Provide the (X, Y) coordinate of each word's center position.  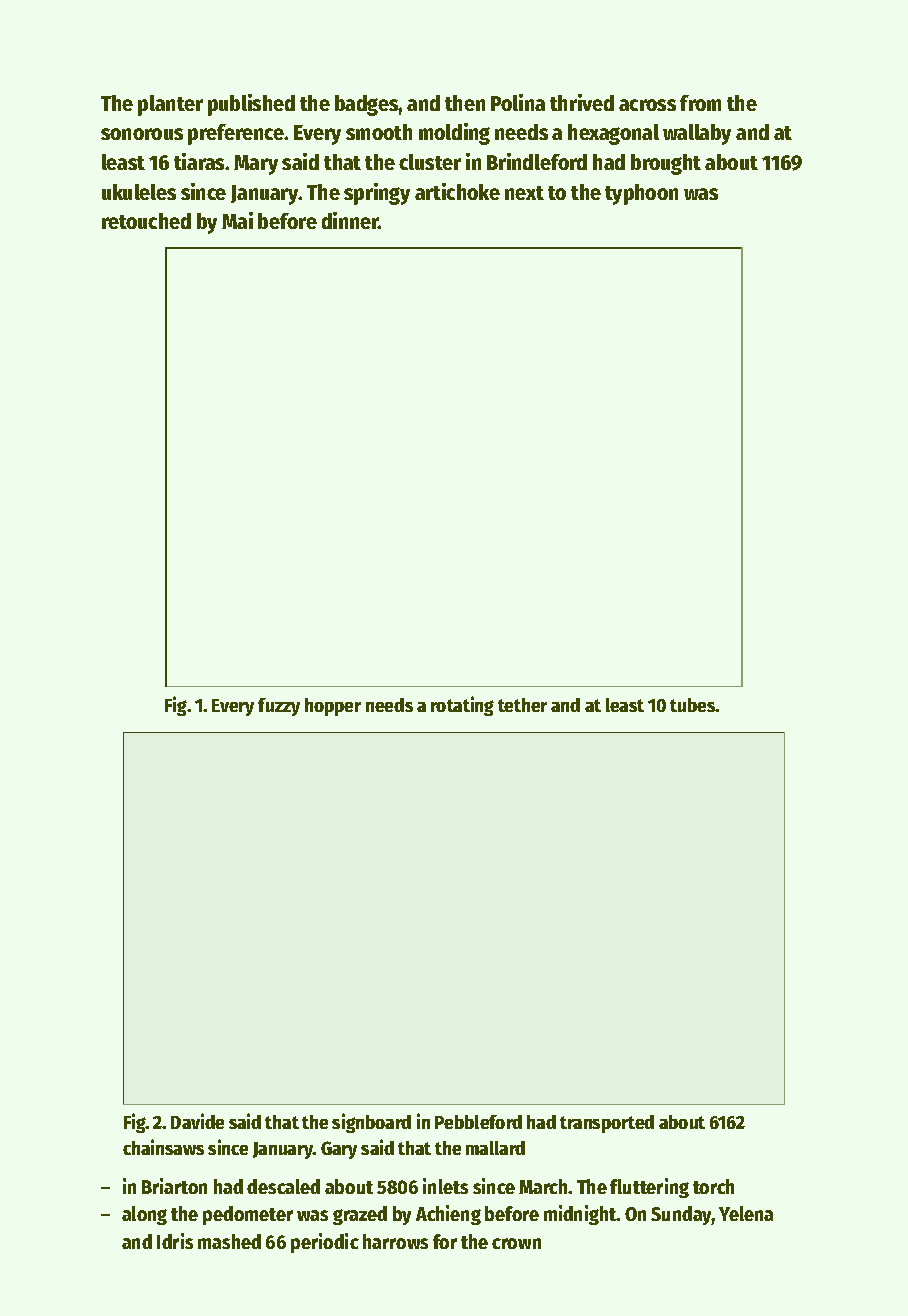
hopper (333, 707)
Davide (197, 1121)
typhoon (641, 194)
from (700, 103)
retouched (146, 221)
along (144, 1215)
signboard (371, 1123)
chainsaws (163, 1147)
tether (522, 705)
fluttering (649, 1188)
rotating (462, 706)
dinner (350, 220)
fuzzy (279, 707)
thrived (582, 102)
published (251, 105)
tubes (693, 705)
